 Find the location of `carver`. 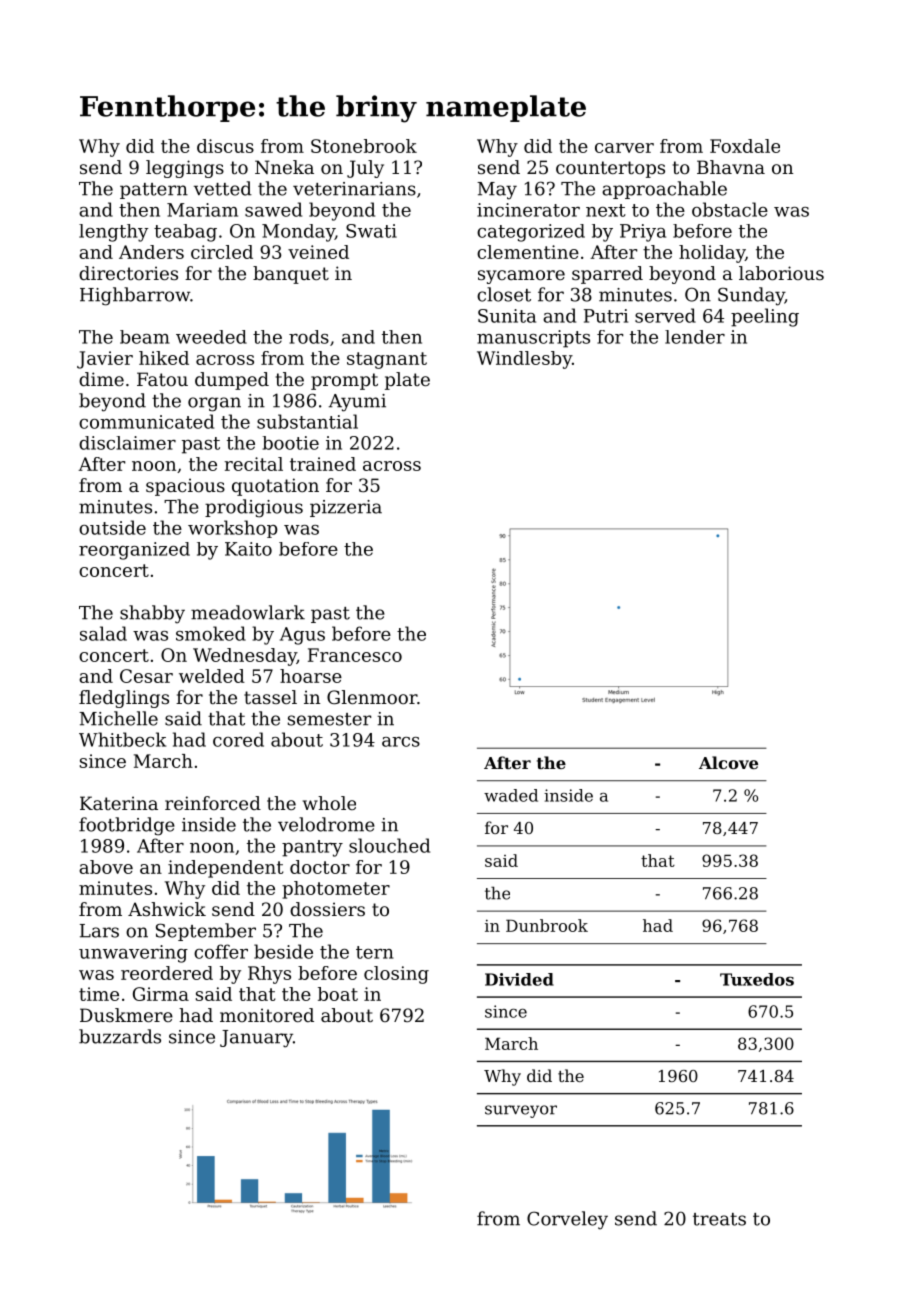

carver is located at coordinates (624, 148).
